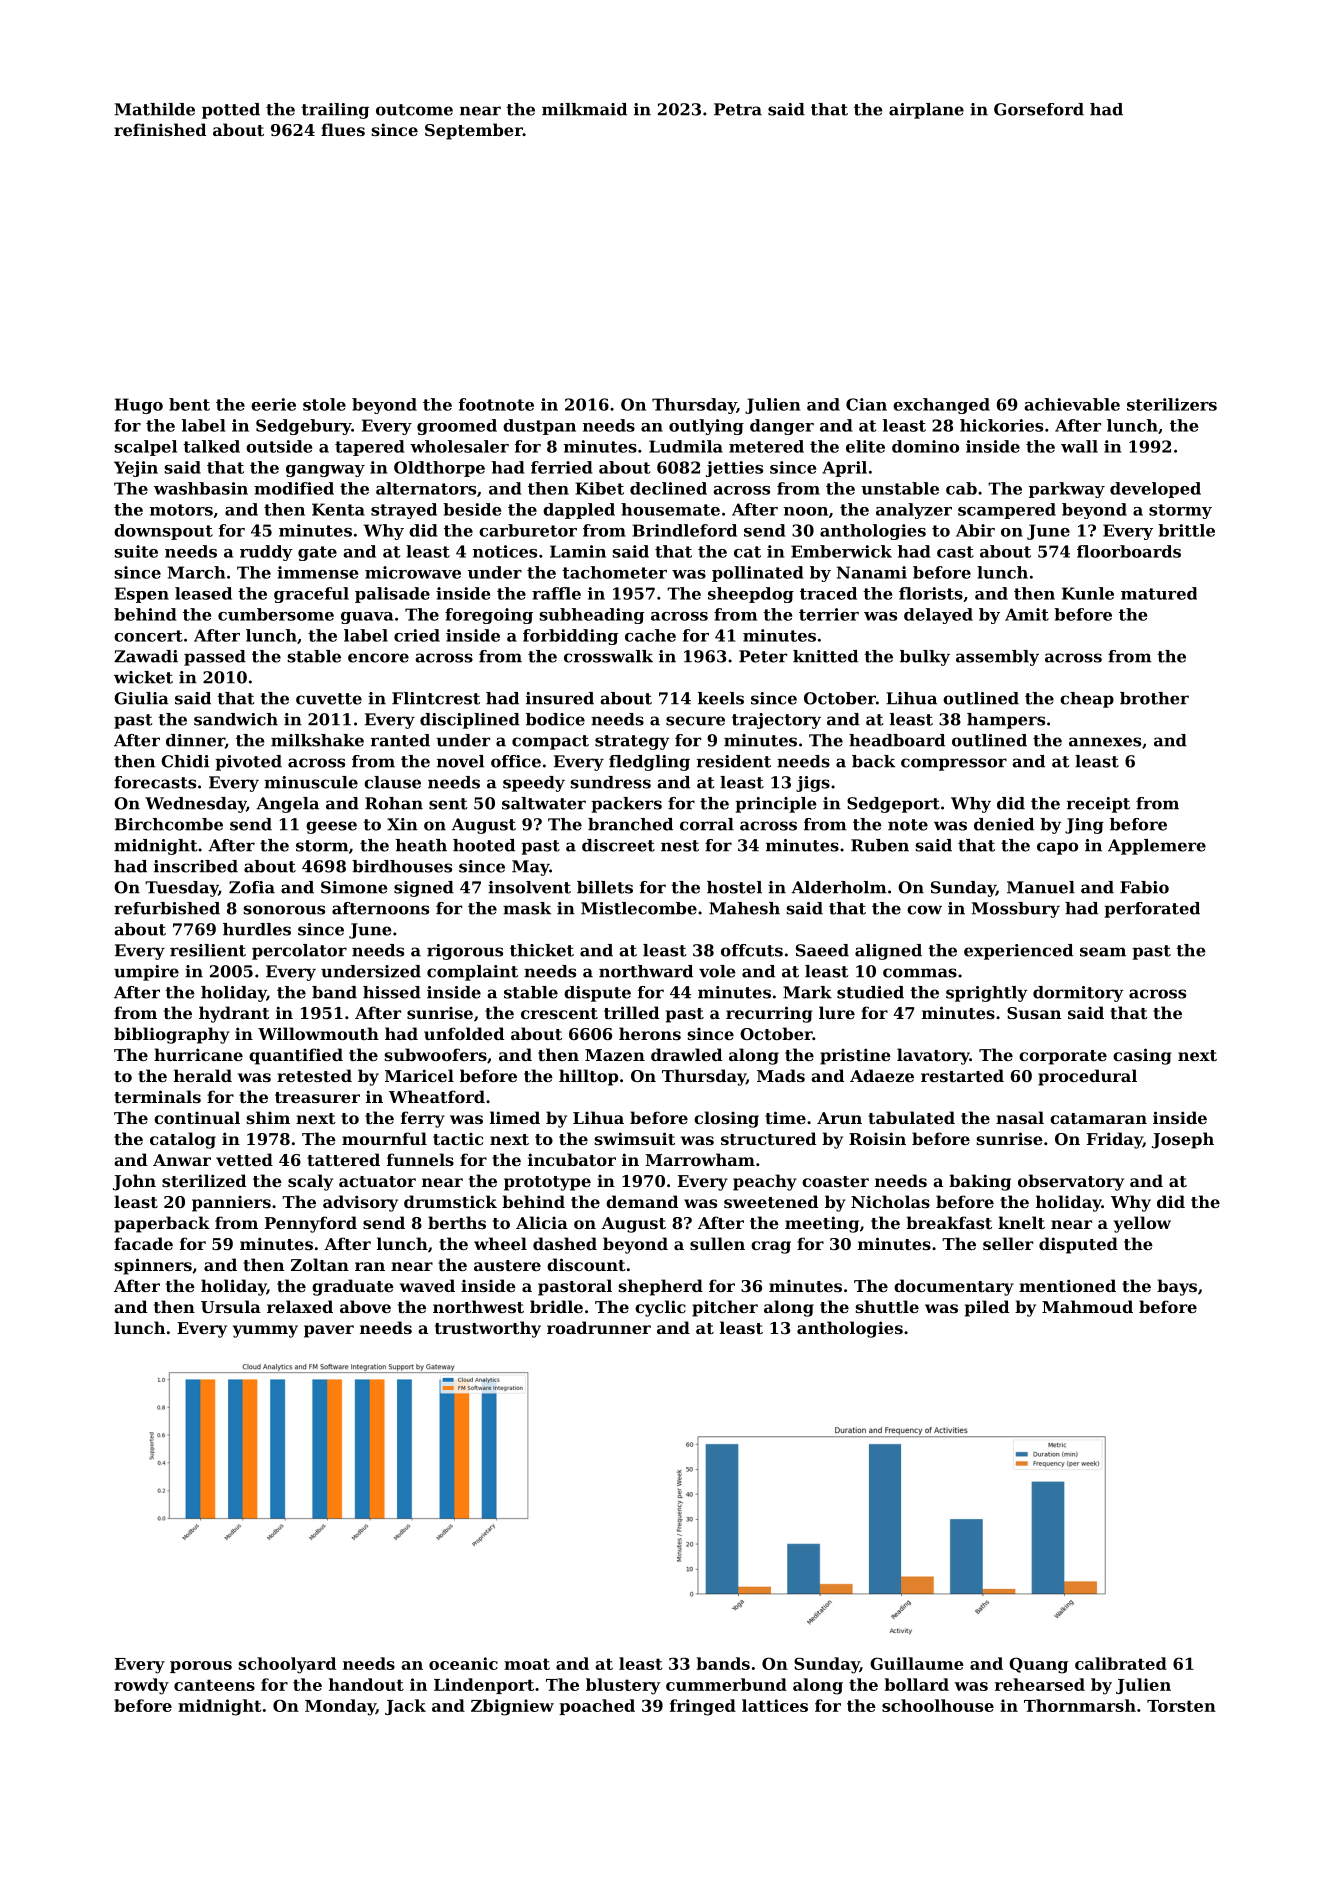 The height and width of the screenshot is (1889, 1335). What do you see at coordinates (1039, 109) in the screenshot?
I see `Gorseford` at bounding box center [1039, 109].
